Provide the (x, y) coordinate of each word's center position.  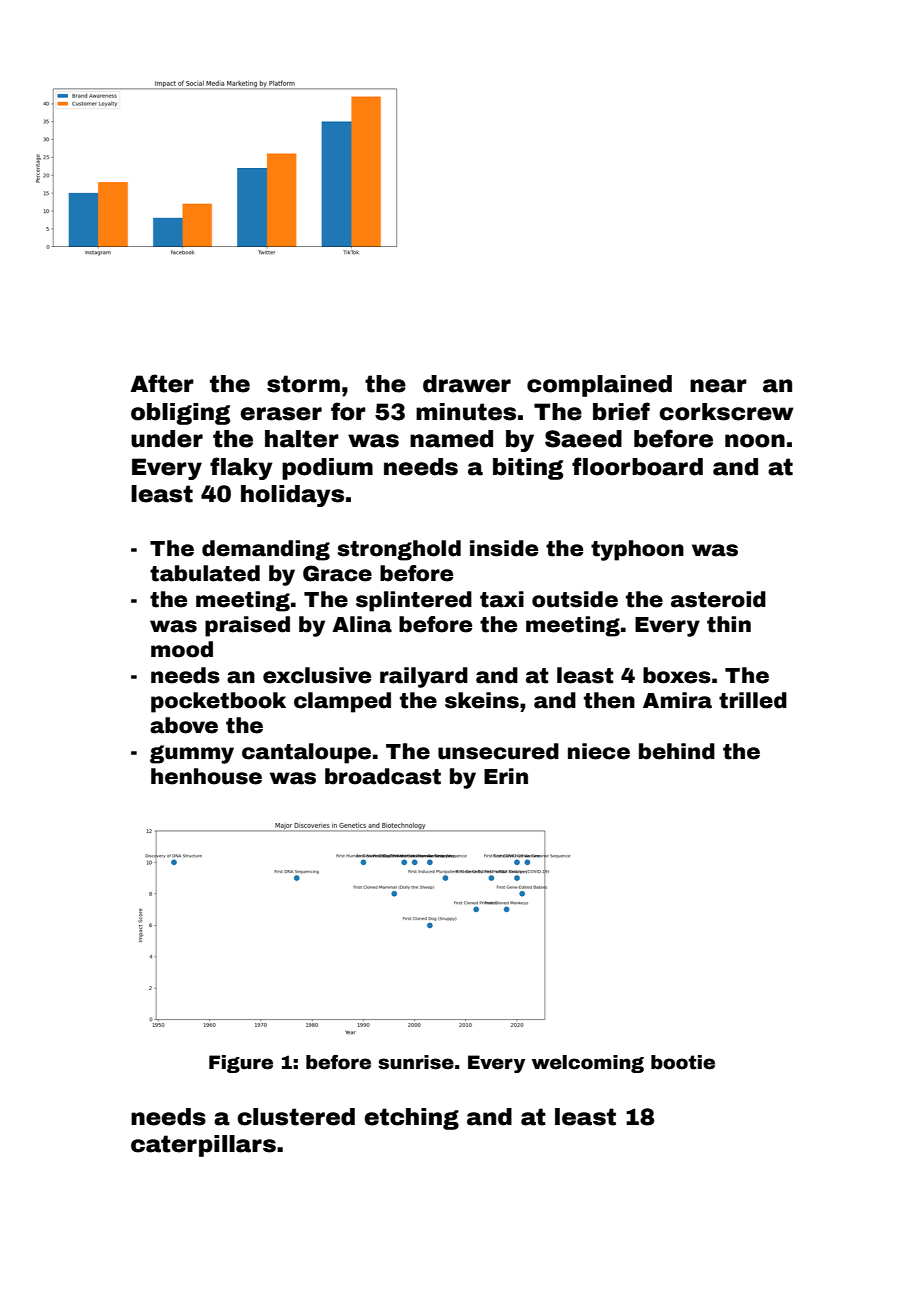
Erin (506, 776)
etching (411, 1119)
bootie (683, 1062)
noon (755, 441)
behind (677, 751)
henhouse (206, 776)
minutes (466, 412)
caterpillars (203, 1146)
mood (182, 649)
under (167, 439)
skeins (482, 700)
